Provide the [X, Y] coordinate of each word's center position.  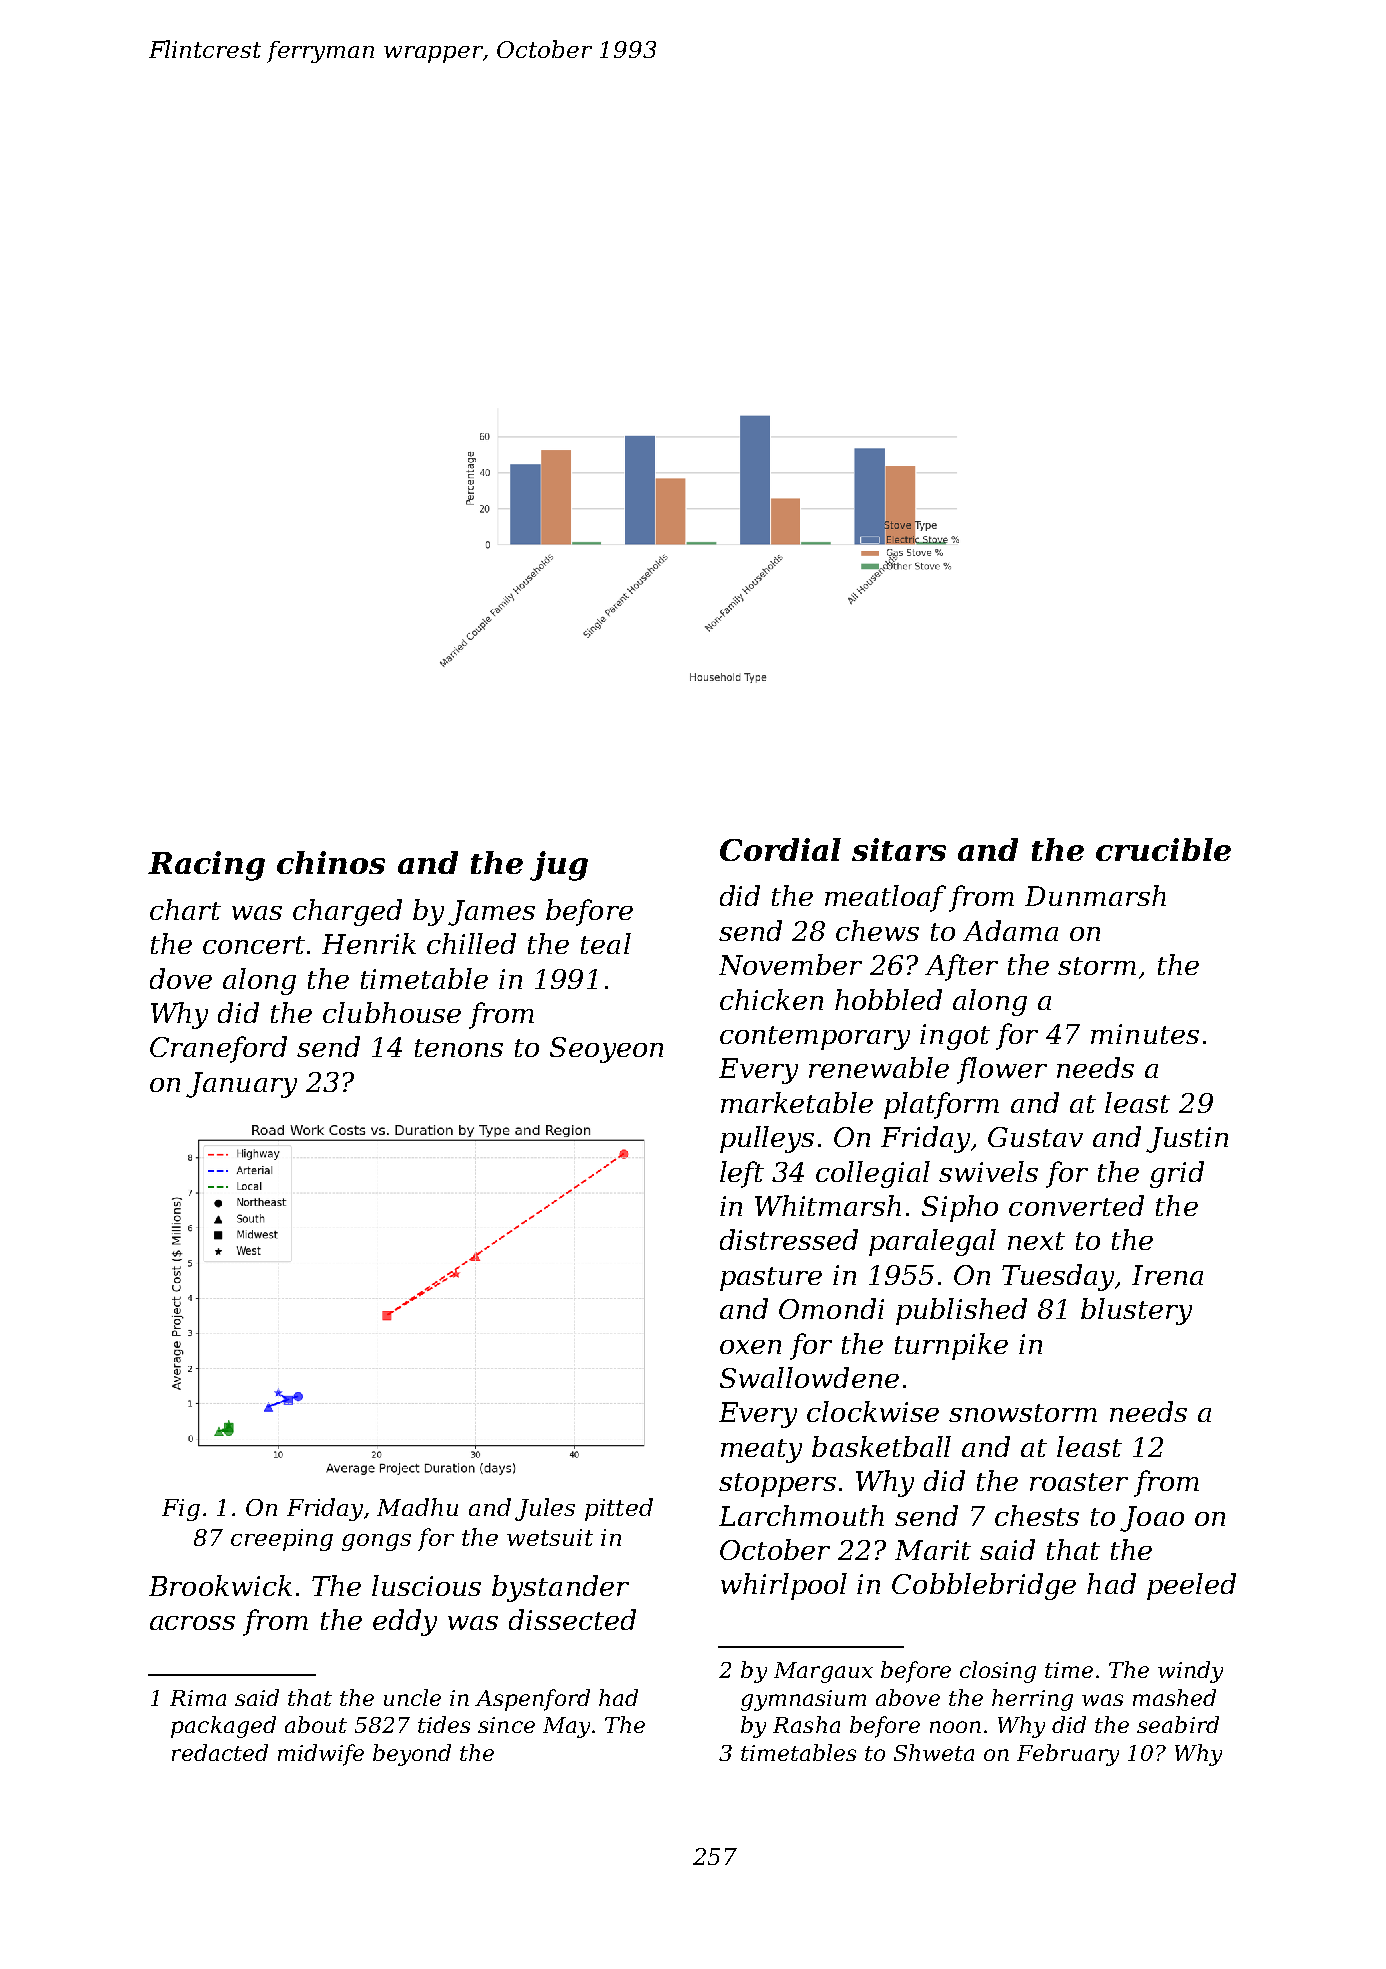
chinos [331, 862]
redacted [220, 1752]
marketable [797, 1102]
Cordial [780, 849]
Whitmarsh [828, 1205]
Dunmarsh [1095, 895]
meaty [761, 1451]
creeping [282, 1540]
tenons [459, 1048]
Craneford [218, 1049]
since [506, 1725]
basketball [881, 1446]
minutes [1145, 1034]
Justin [1187, 1140]
